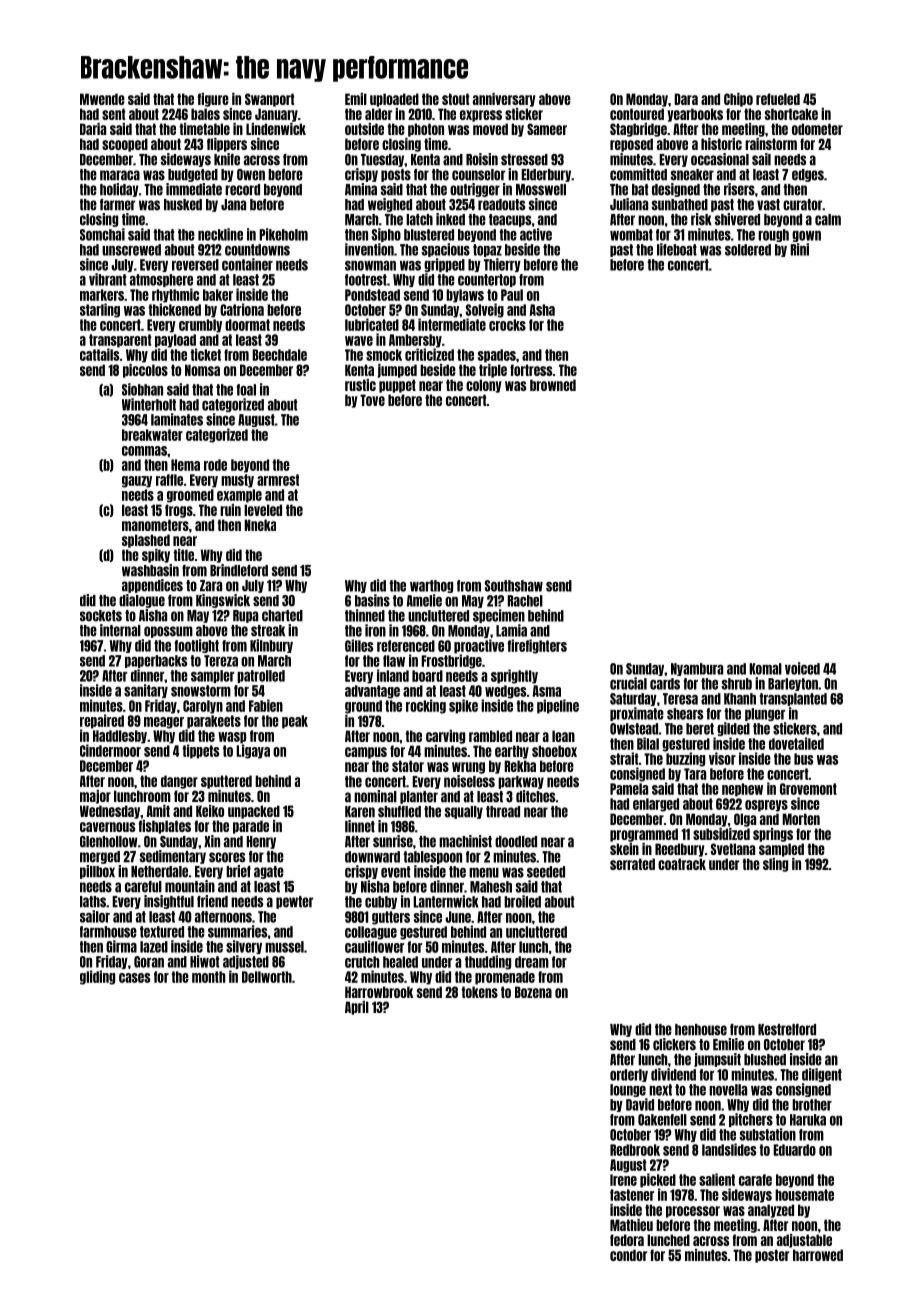 This screenshot has width=924, height=1308. What do you see at coordinates (218, 295) in the screenshot?
I see `baker` at bounding box center [218, 295].
